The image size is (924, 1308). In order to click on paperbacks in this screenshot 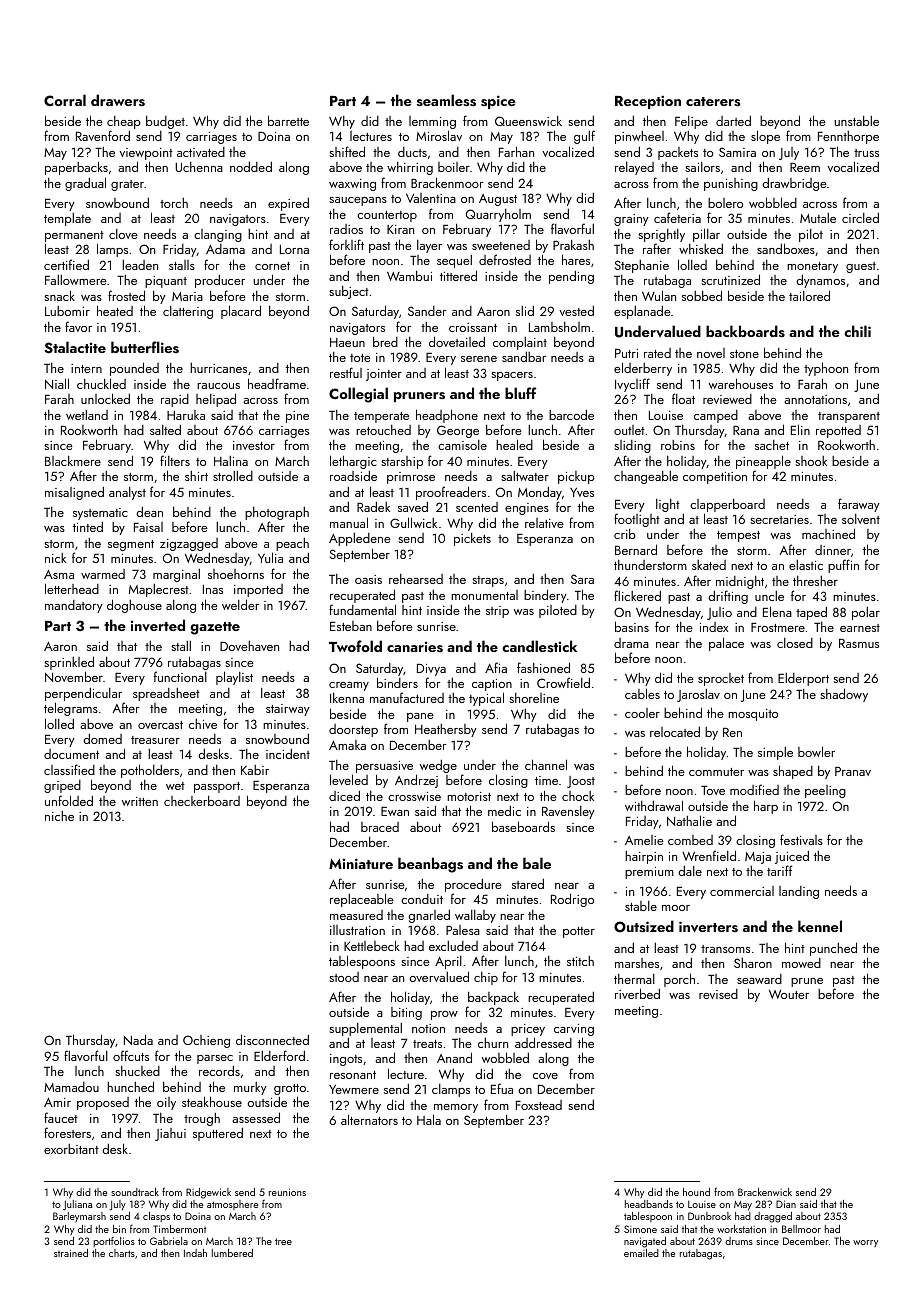, I will do `click(76, 168)`.
